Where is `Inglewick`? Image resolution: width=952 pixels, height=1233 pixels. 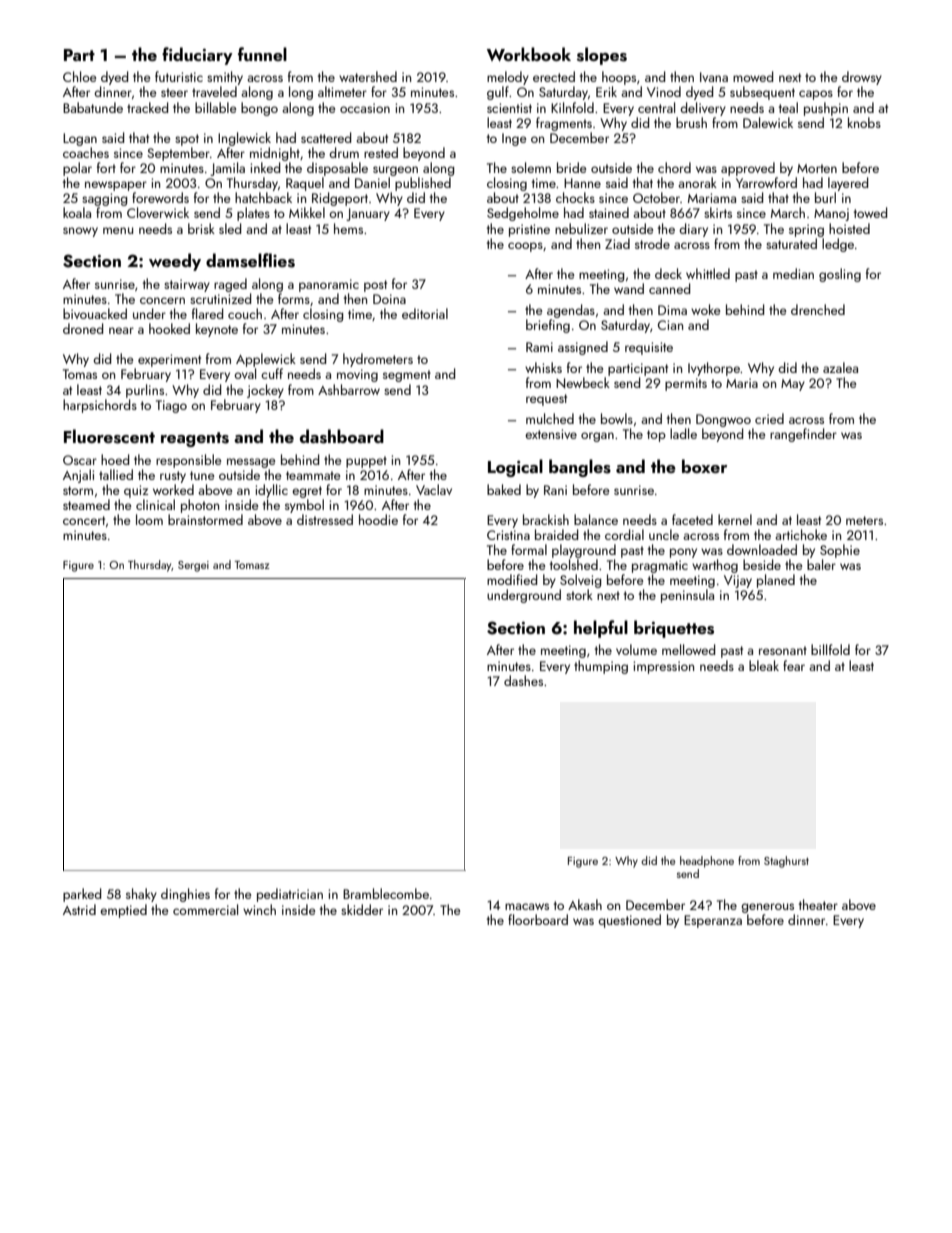
Inglewick is located at coordinates (244, 139).
